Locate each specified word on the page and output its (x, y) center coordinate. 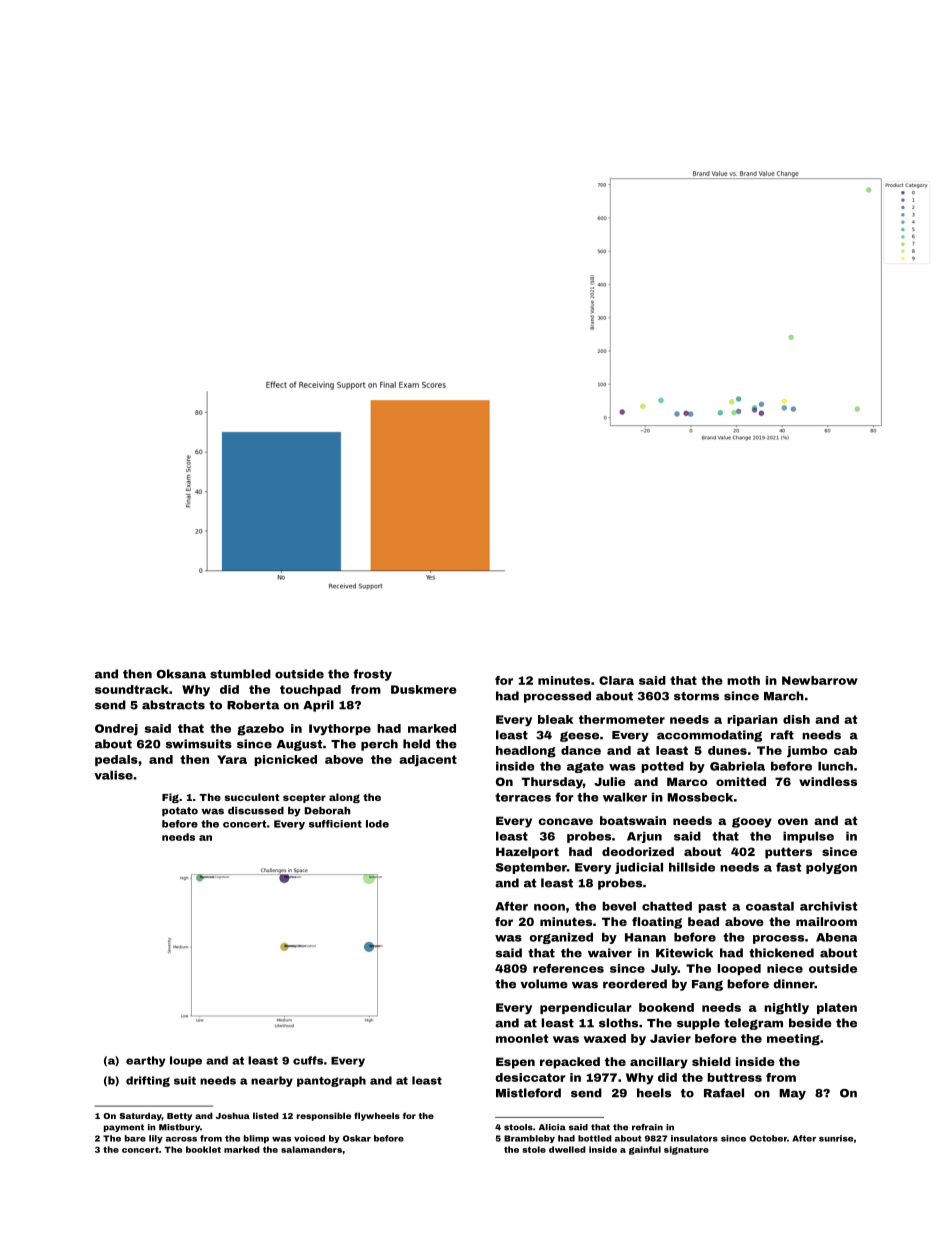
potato (180, 812)
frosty (372, 675)
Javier (670, 1038)
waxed (605, 1038)
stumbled (240, 674)
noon (549, 907)
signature (686, 1150)
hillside (692, 867)
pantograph (331, 1081)
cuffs (308, 1060)
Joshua (233, 1115)
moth (743, 680)
